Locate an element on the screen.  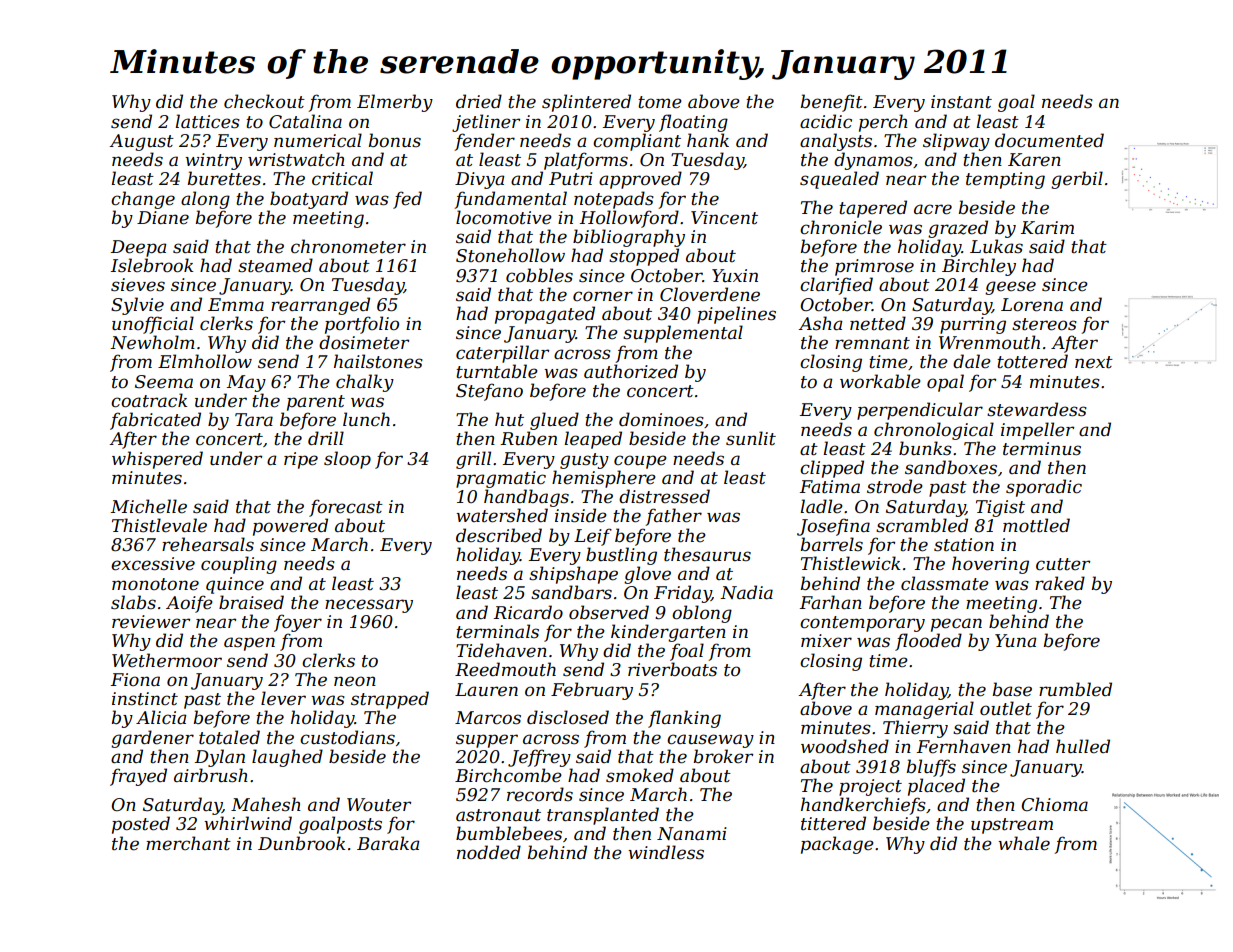
Tidehaven is located at coordinates (501, 650).
